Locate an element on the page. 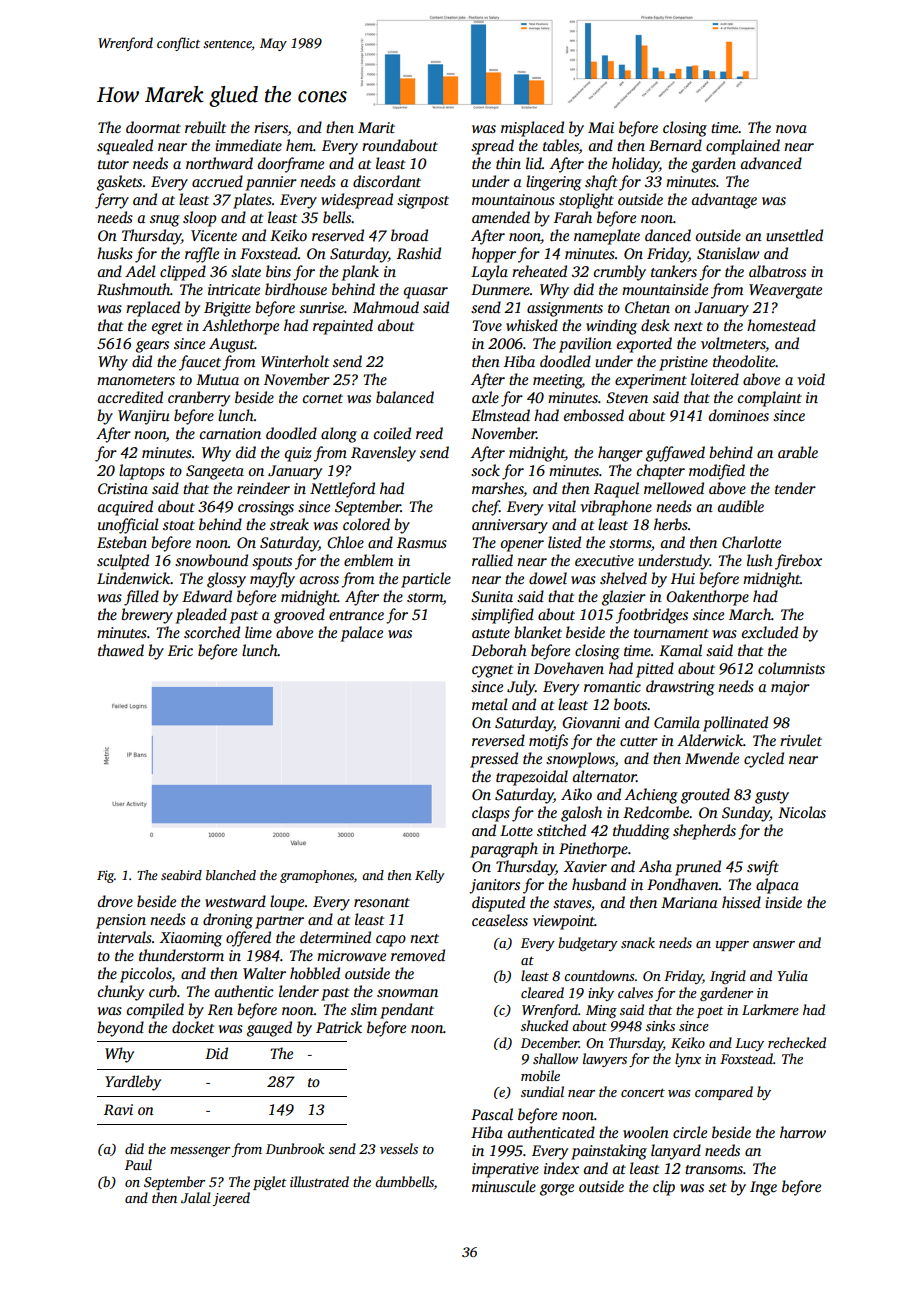 This document has width=924, height=1308. drawstring is located at coordinates (680, 688).
